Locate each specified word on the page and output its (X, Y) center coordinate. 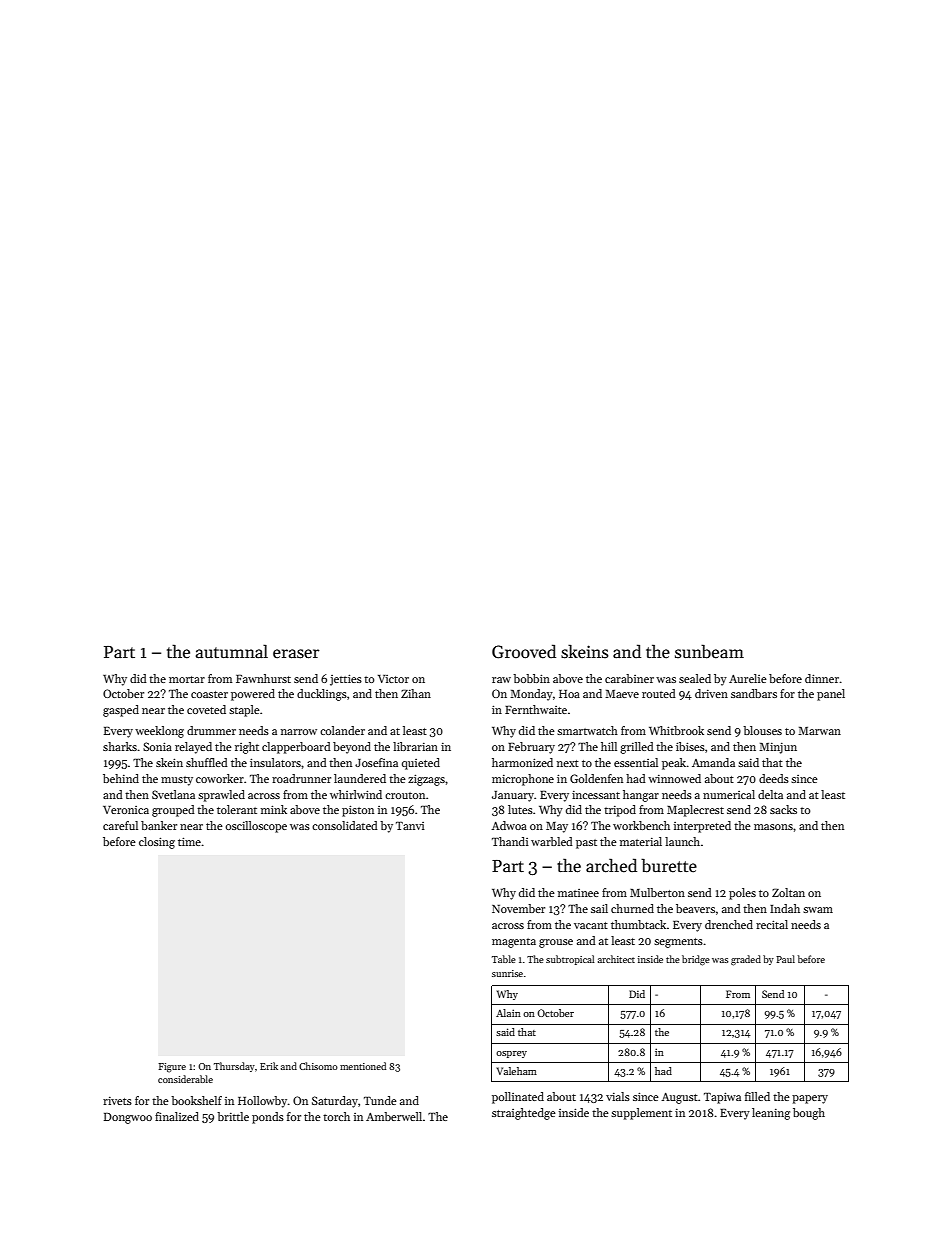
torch (336, 1116)
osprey (511, 1054)
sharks (120, 746)
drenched (729, 924)
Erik (269, 1066)
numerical (729, 794)
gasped (121, 711)
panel (831, 695)
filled (757, 1096)
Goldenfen (596, 778)
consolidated (345, 825)
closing (157, 843)
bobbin (531, 678)
